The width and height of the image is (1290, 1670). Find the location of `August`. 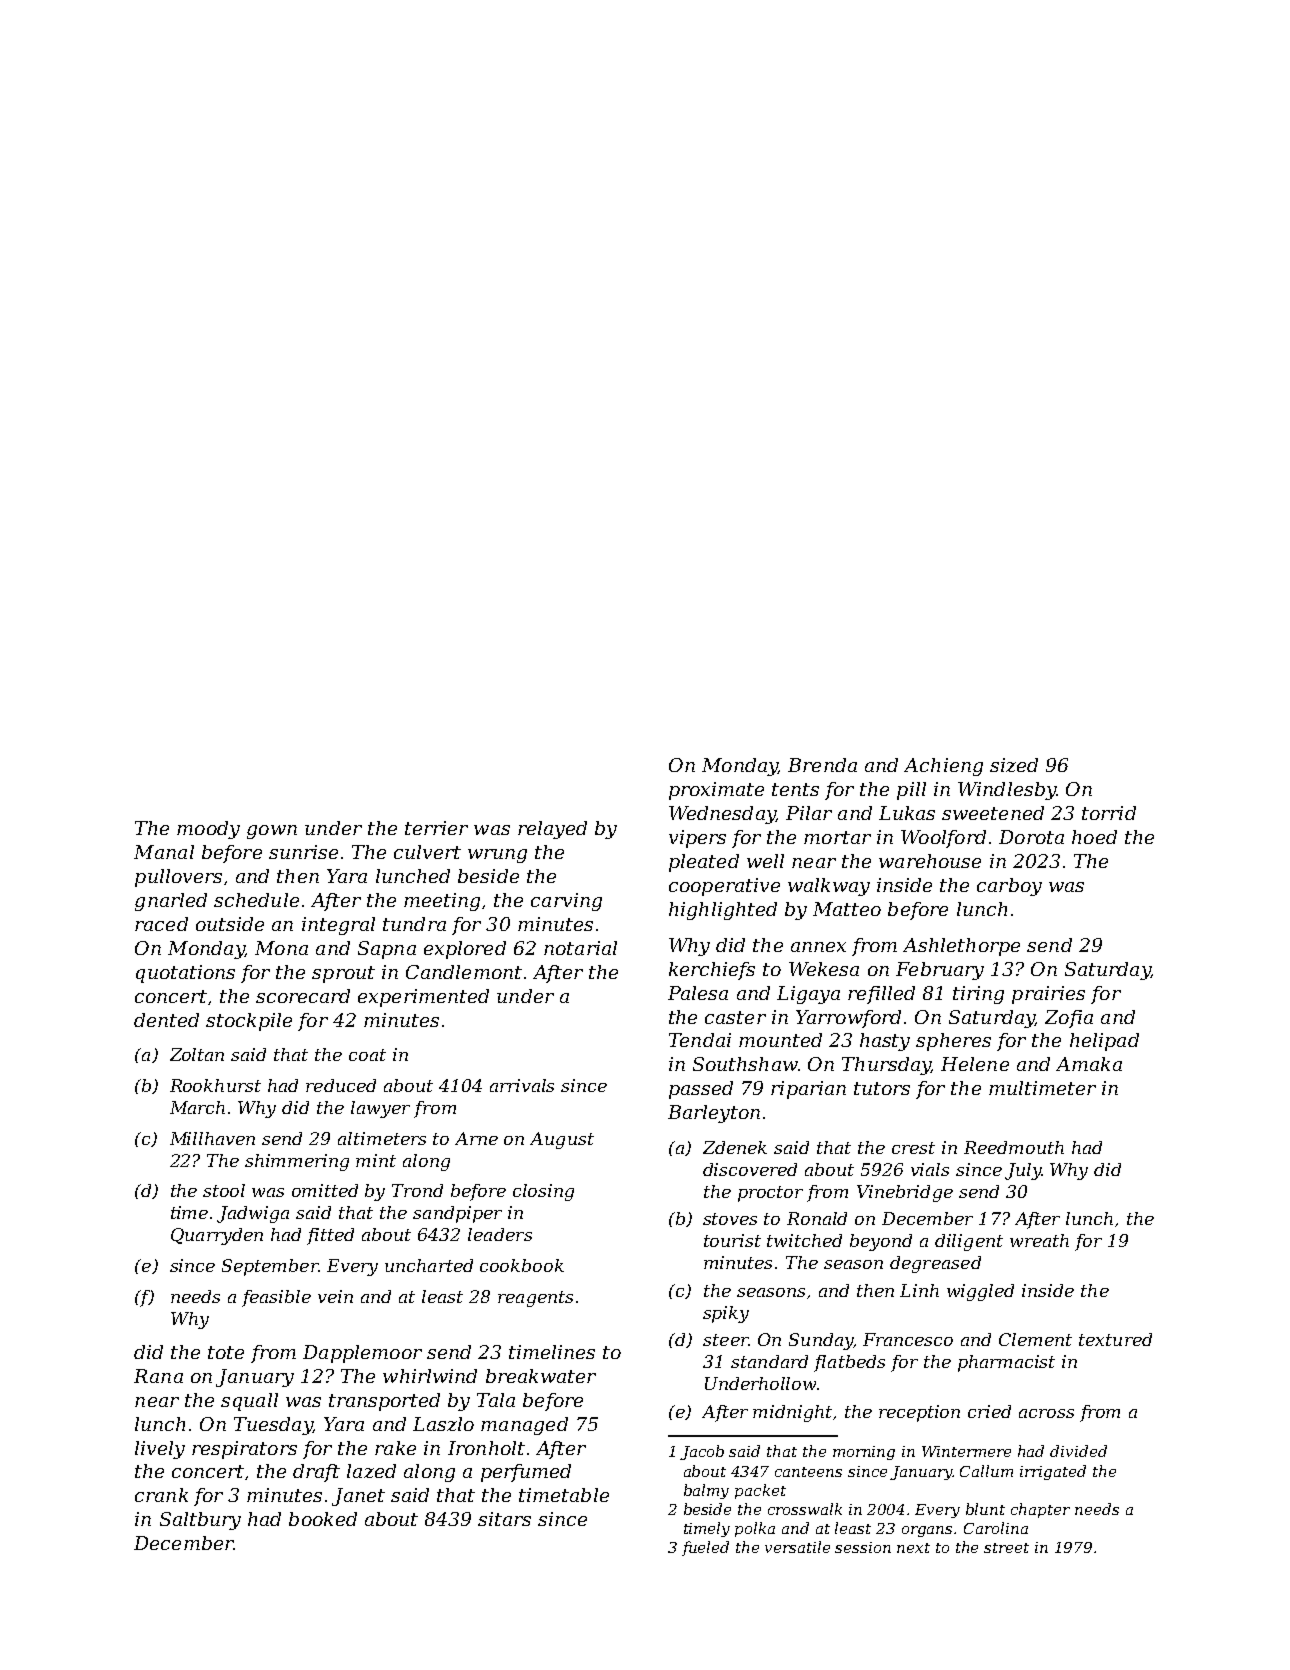

August is located at coordinates (562, 1140).
